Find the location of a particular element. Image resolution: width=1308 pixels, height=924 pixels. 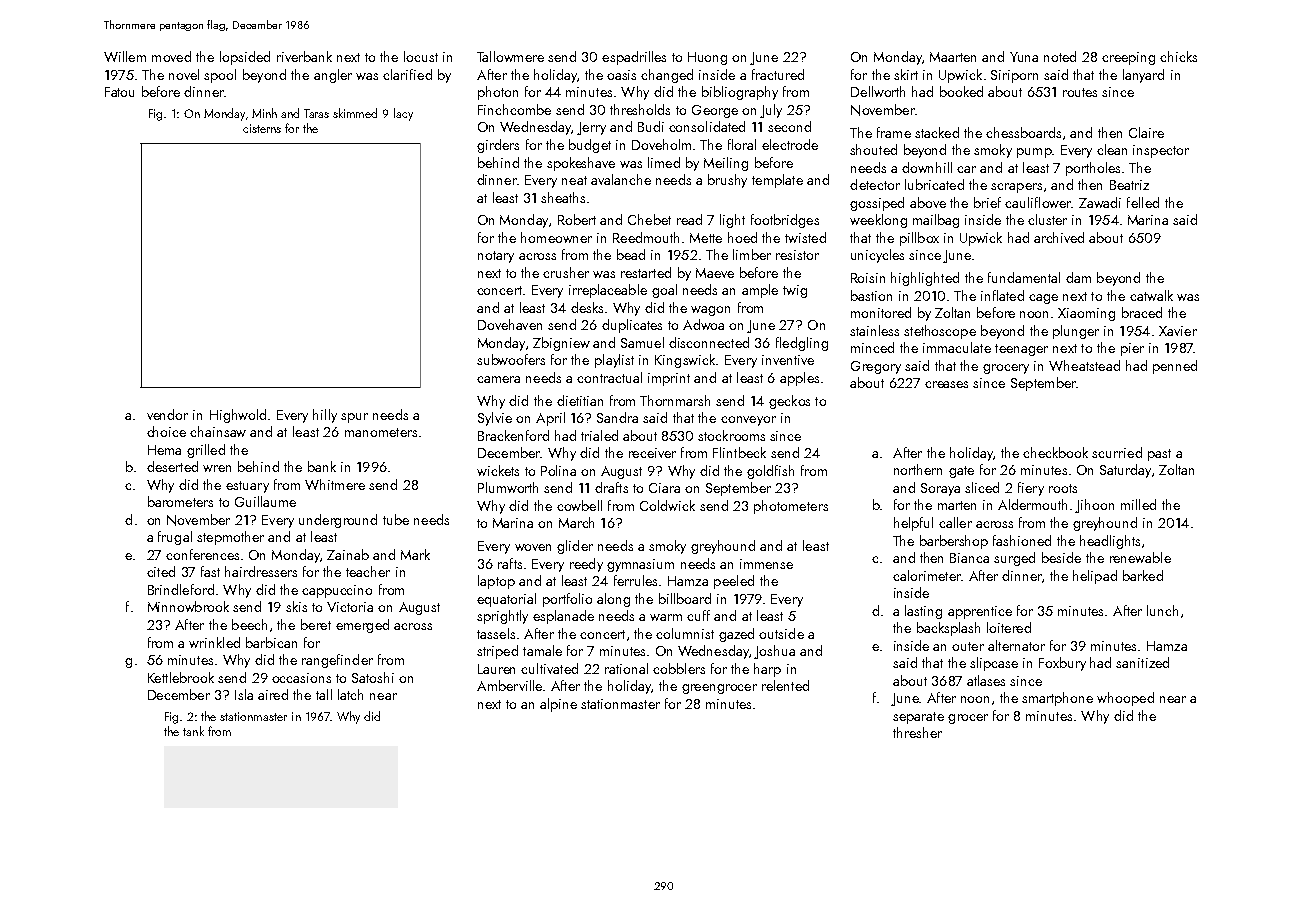

wickets is located at coordinates (498, 470).
